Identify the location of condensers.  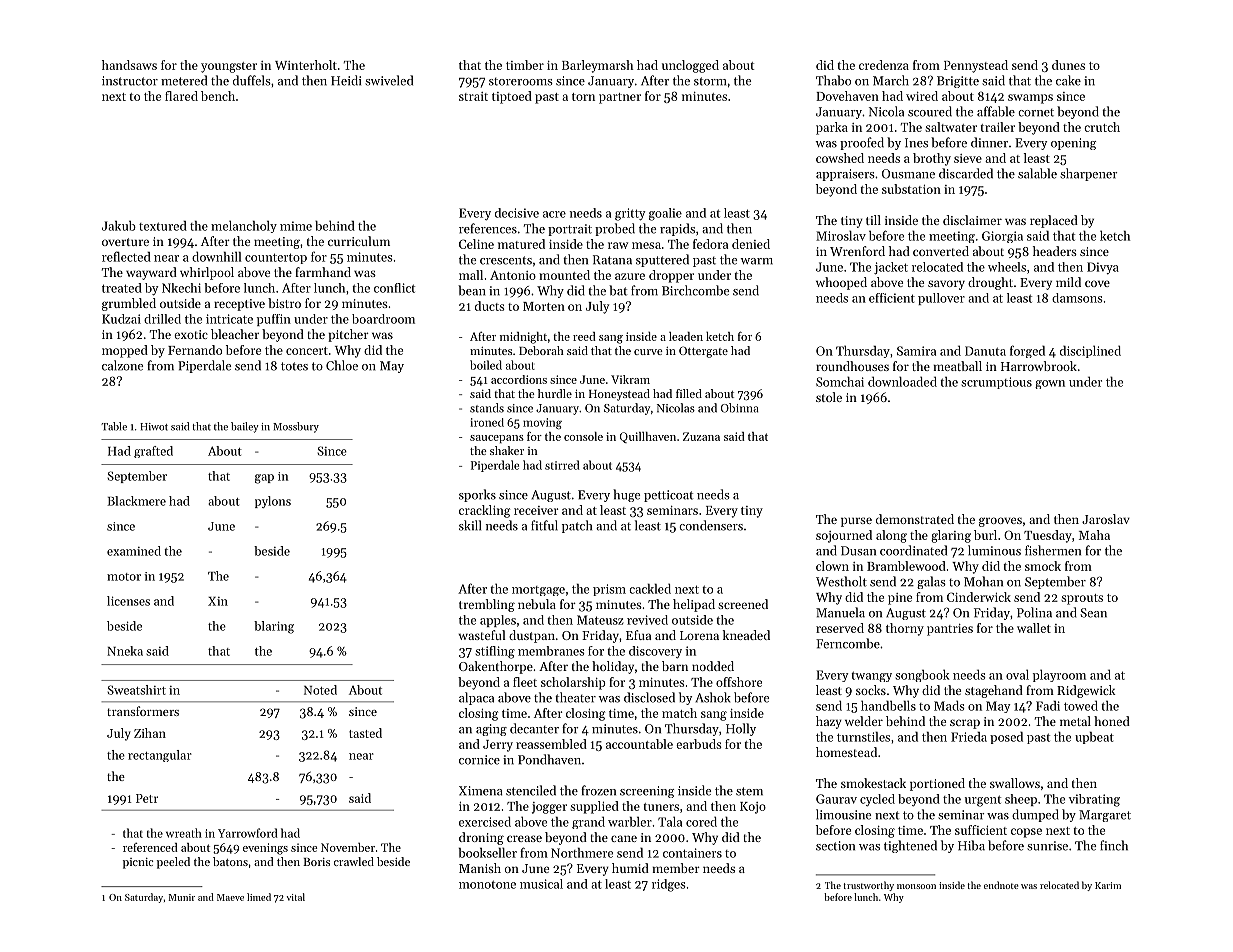
(711, 525).
